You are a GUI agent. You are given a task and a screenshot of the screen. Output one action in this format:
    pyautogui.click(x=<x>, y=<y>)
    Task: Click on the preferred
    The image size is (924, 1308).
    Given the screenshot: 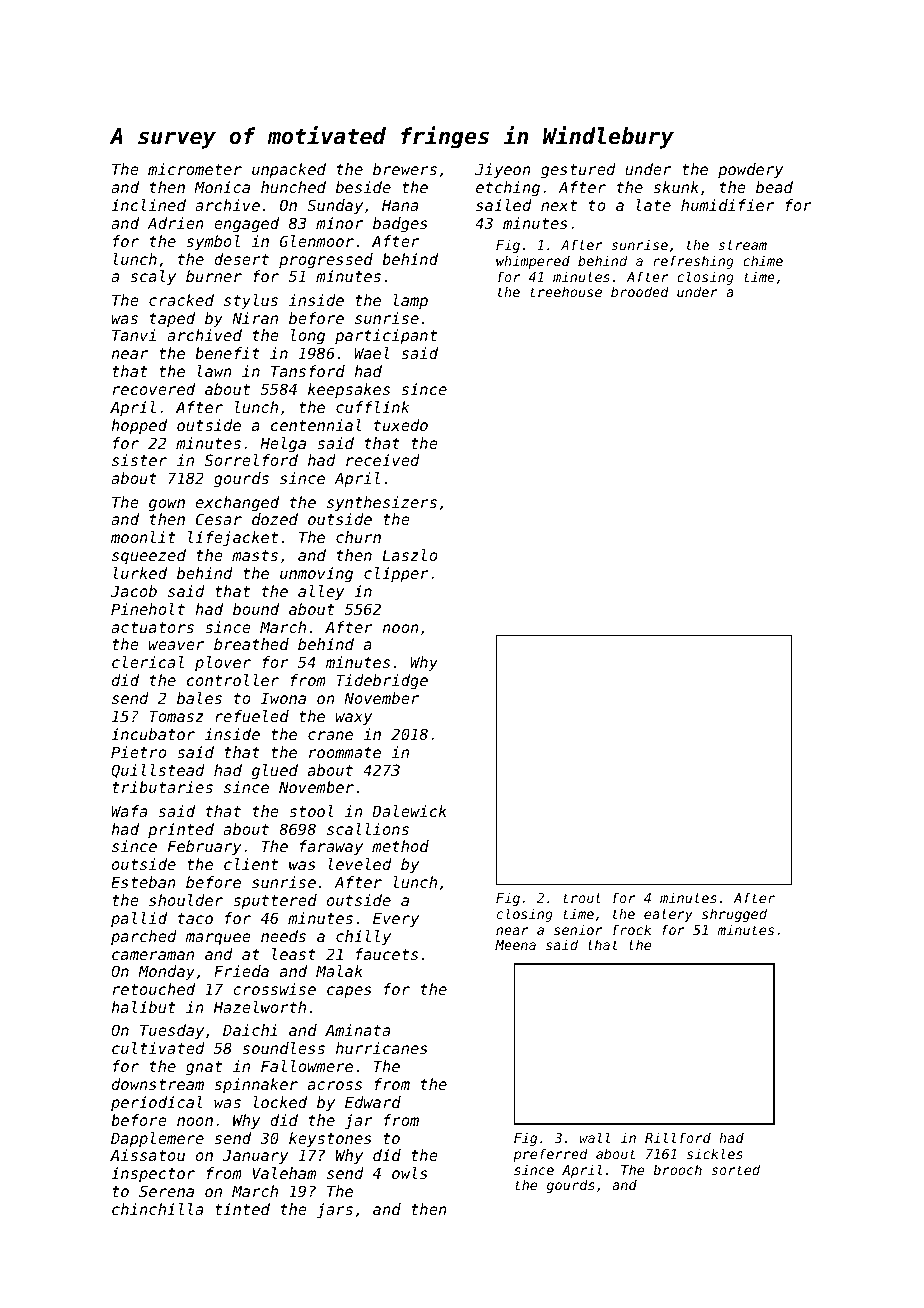 What is the action you would take?
    pyautogui.click(x=550, y=1155)
